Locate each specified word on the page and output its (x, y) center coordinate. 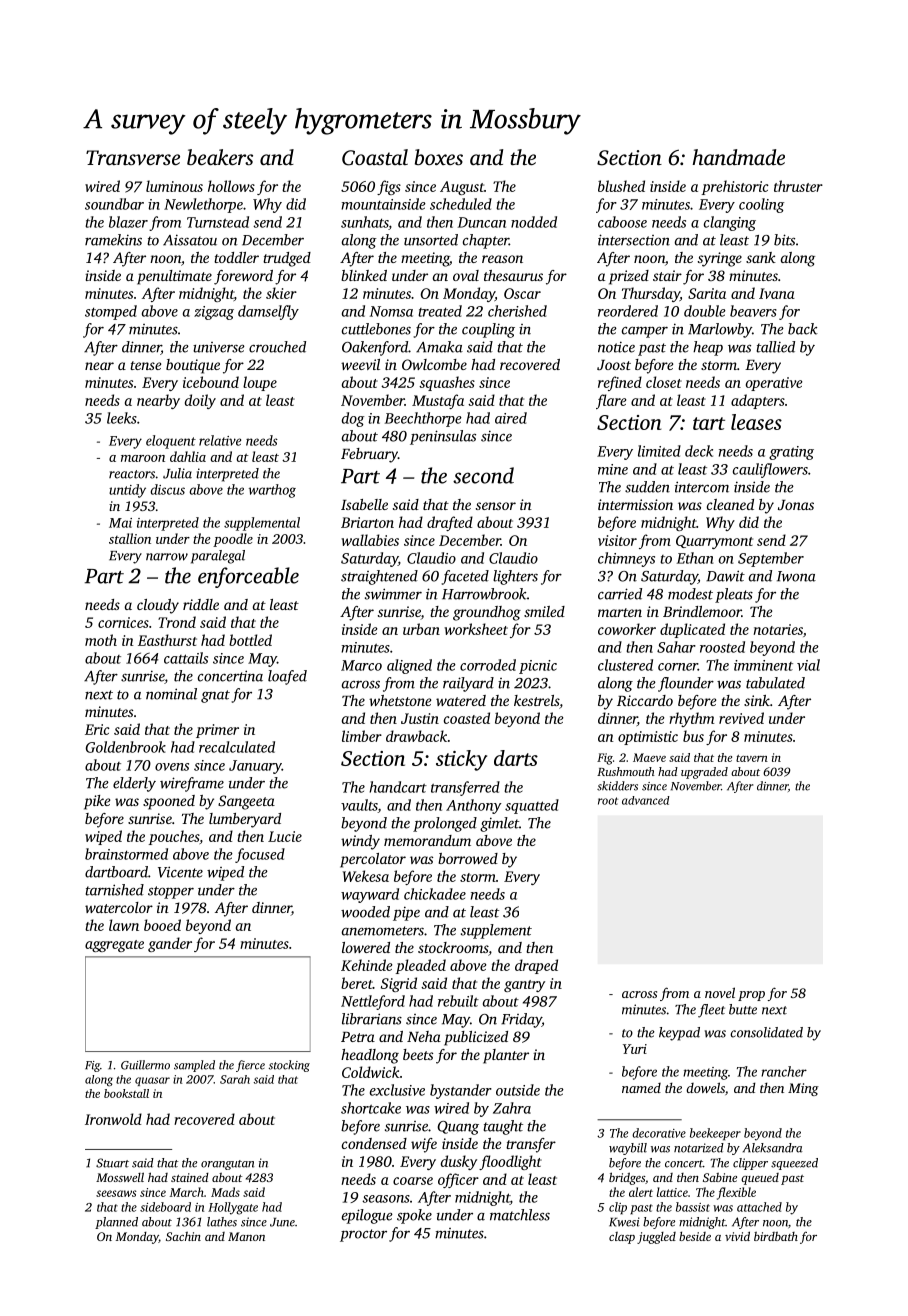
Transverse (133, 157)
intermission (635, 504)
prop (751, 996)
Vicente (180, 872)
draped (536, 966)
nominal (171, 694)
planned (116, 1223)
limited (659, 451)
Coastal (375, 157)
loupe (260, 383)
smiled (544, 611)
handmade (738, 157)
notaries (778, 629)
